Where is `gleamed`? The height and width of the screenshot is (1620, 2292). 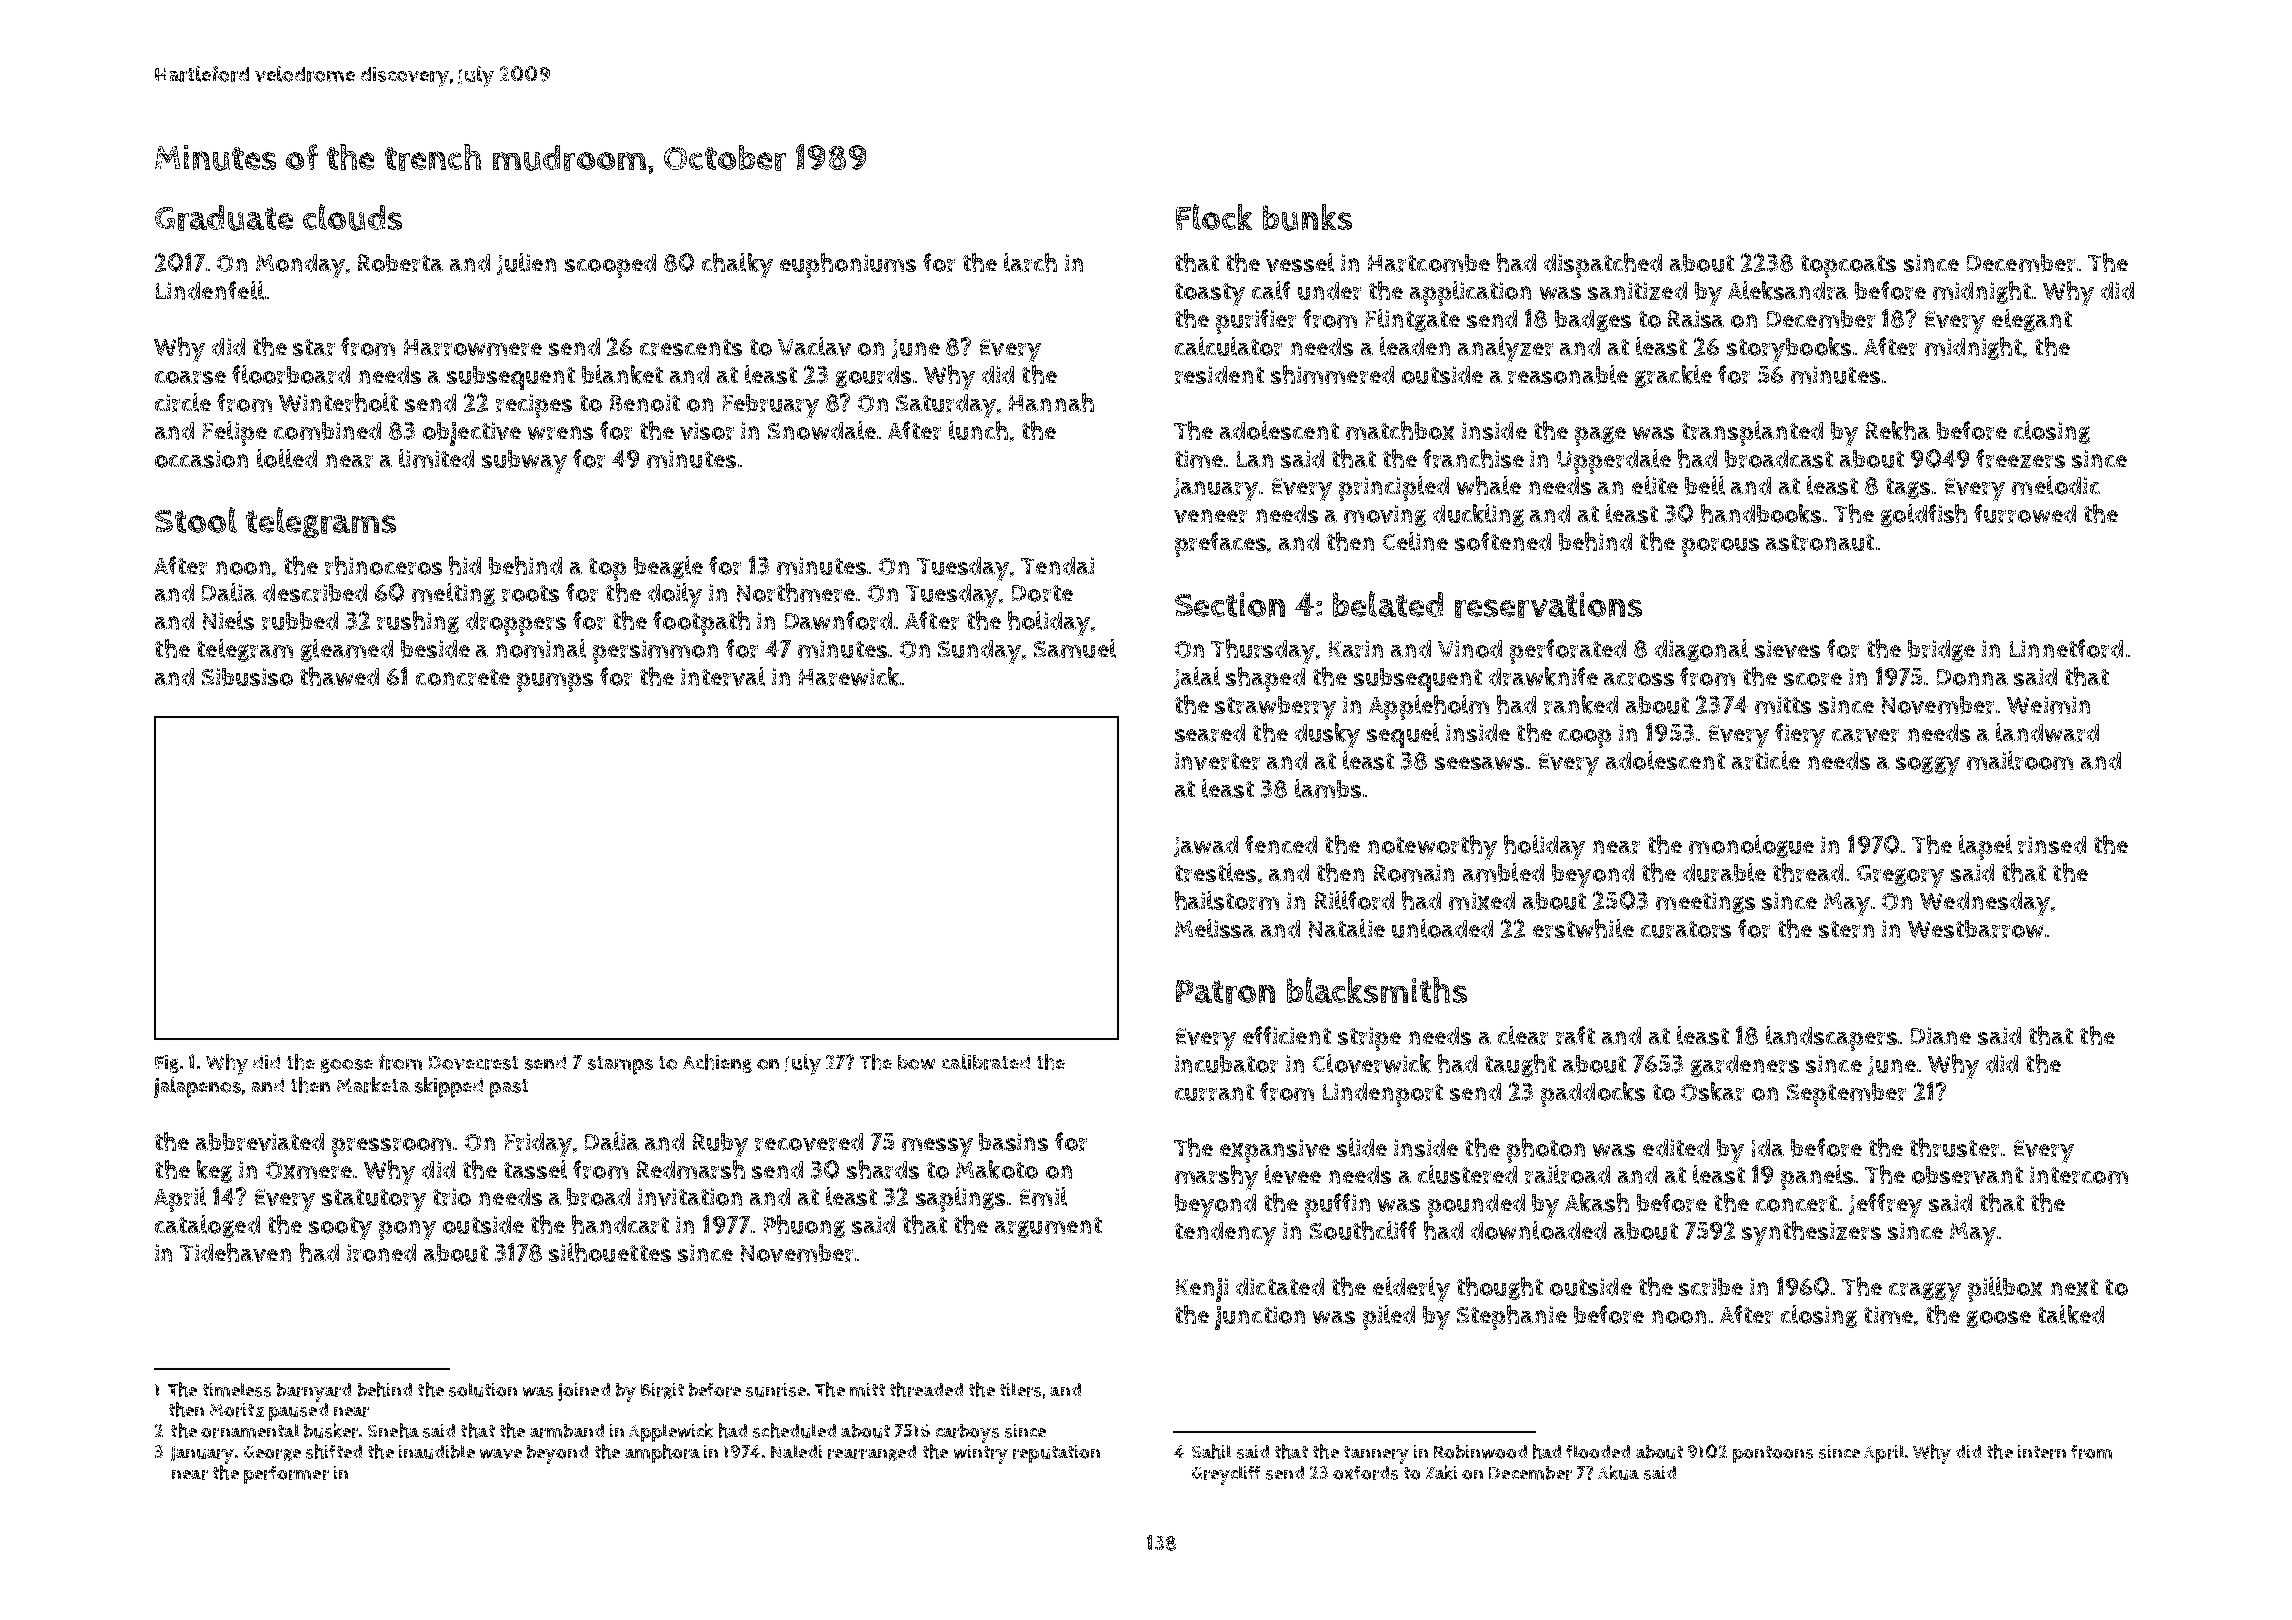
gleamed is located at coordinates (347, 650).
